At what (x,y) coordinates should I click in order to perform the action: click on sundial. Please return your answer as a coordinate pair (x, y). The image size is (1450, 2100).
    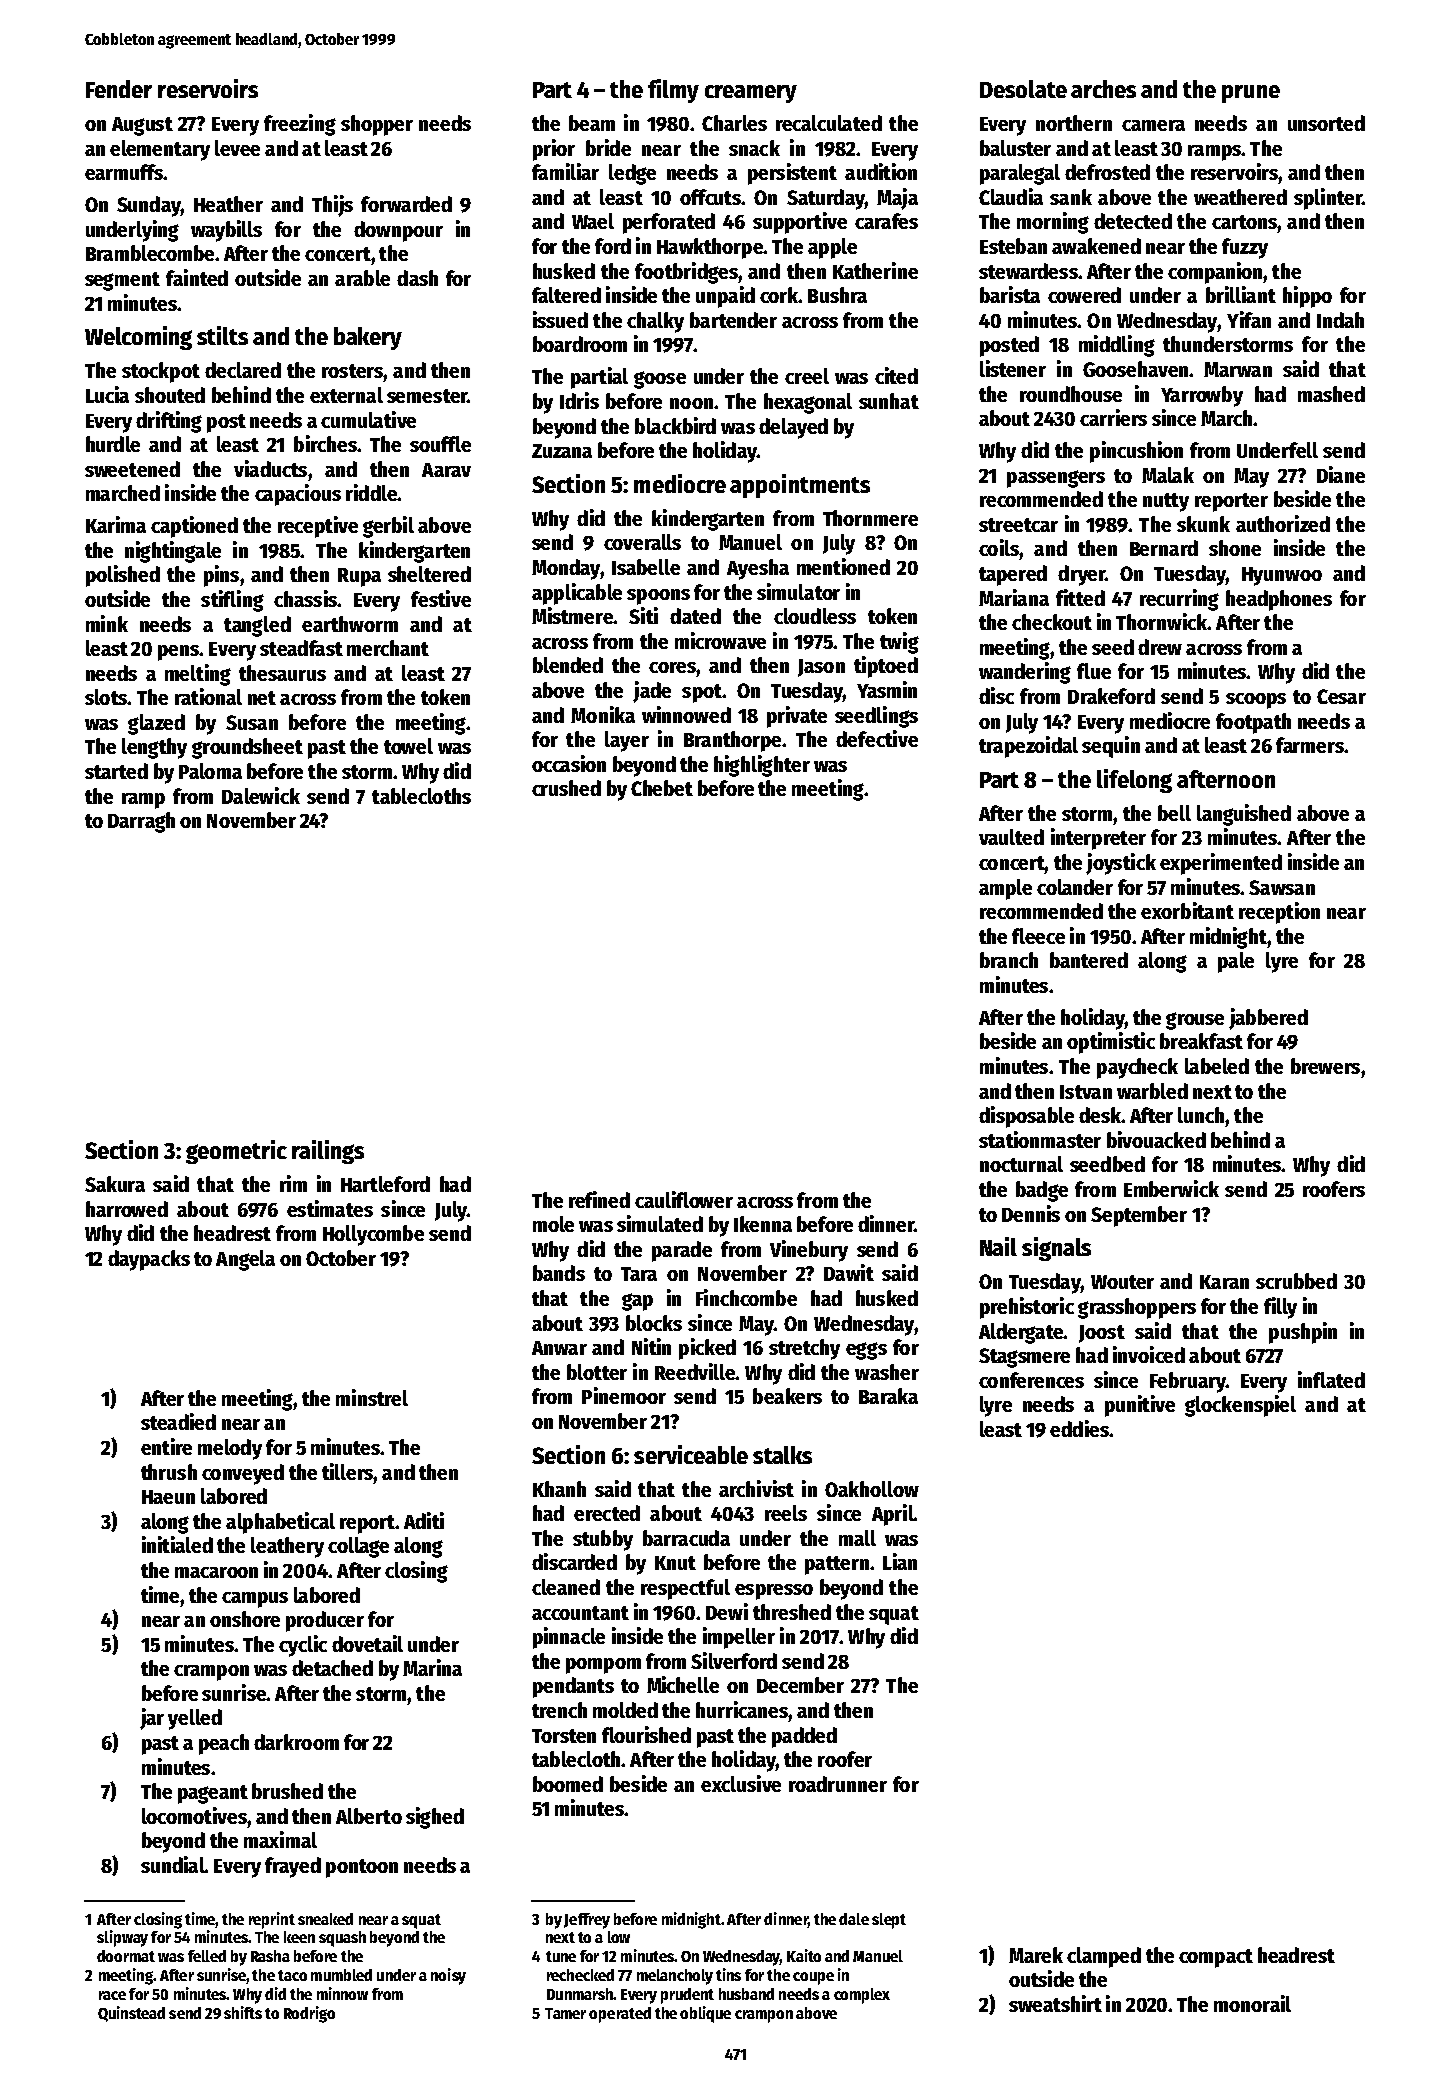
    Looking at the image, I should click on (173, 1864).
